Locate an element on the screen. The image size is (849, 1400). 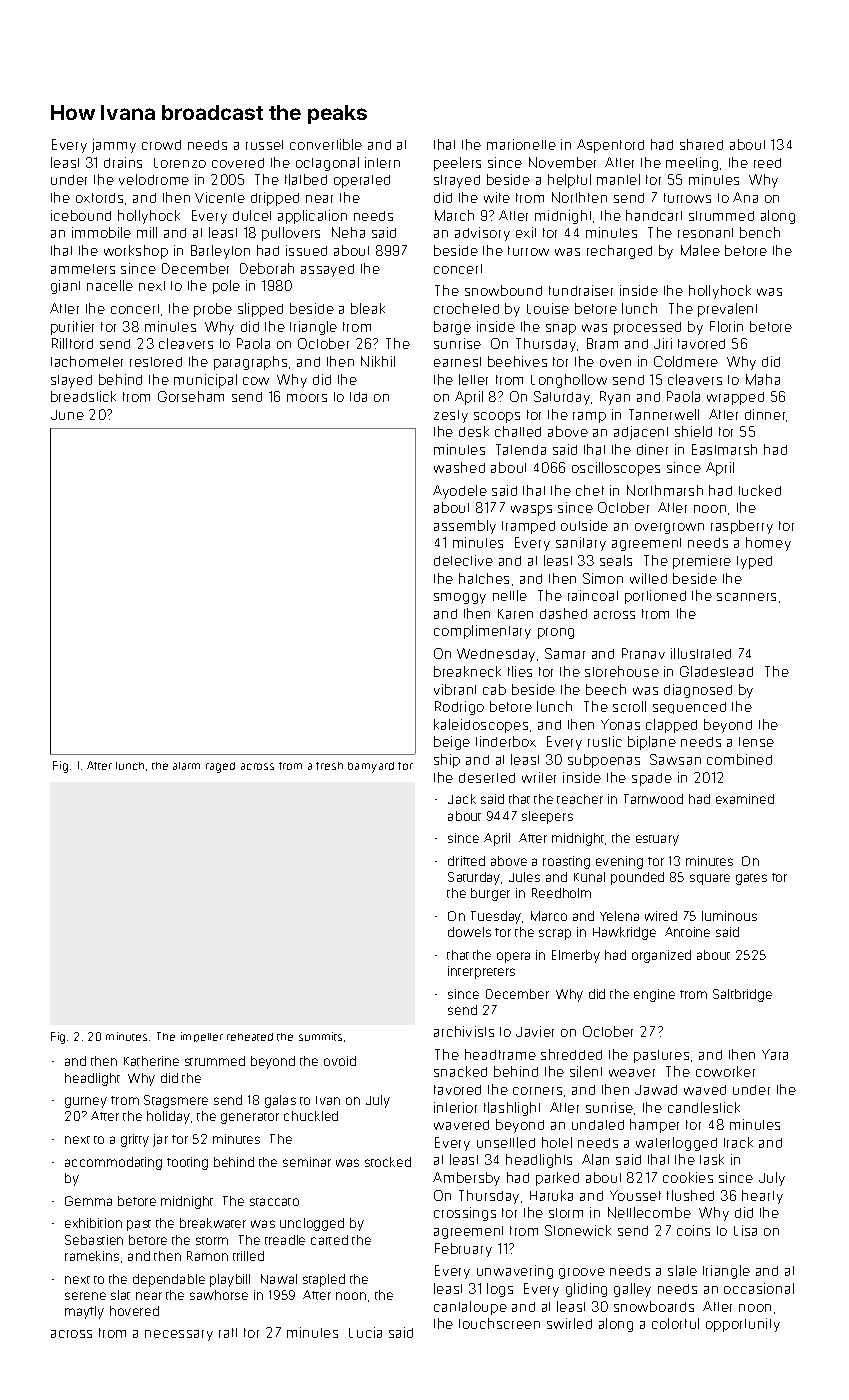
Jawad is located at coordinates (656, 1090).
